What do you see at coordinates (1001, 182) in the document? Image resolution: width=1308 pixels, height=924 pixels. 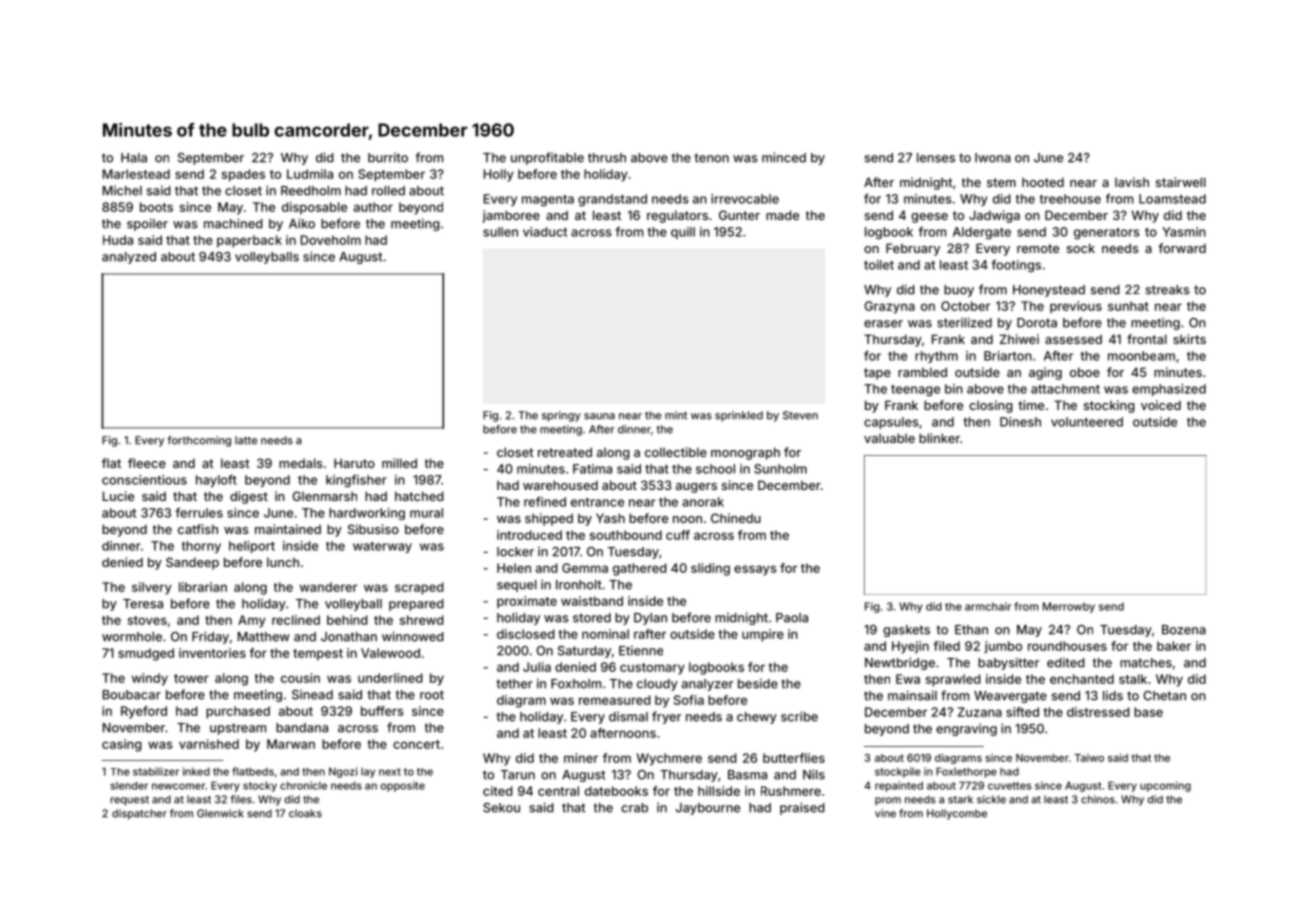 I see `stem` at bounding box center [1001, 182].
